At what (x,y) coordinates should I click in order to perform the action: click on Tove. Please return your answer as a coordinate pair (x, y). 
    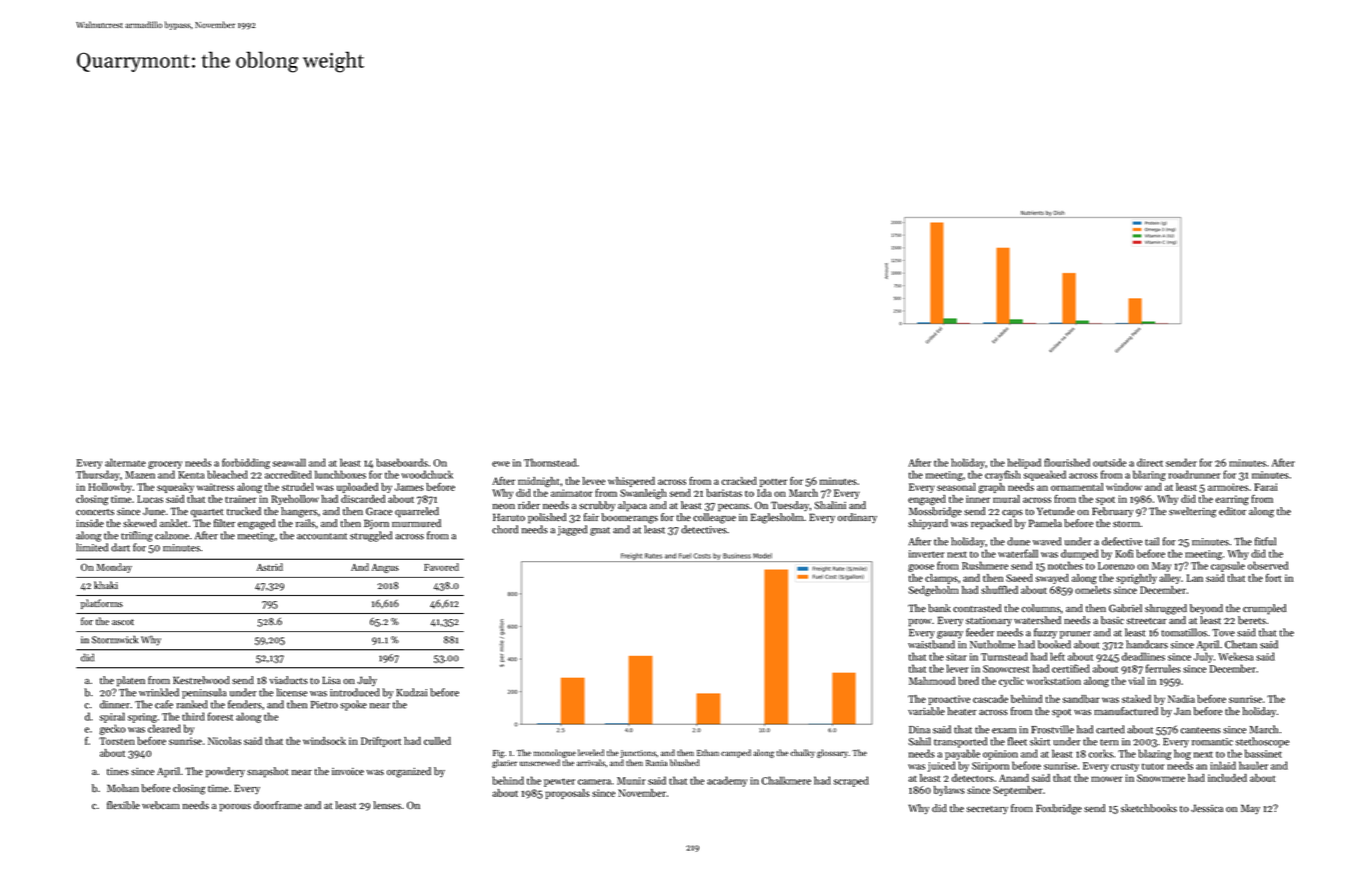
    Looking at the image, I should click on (1223, 633).
